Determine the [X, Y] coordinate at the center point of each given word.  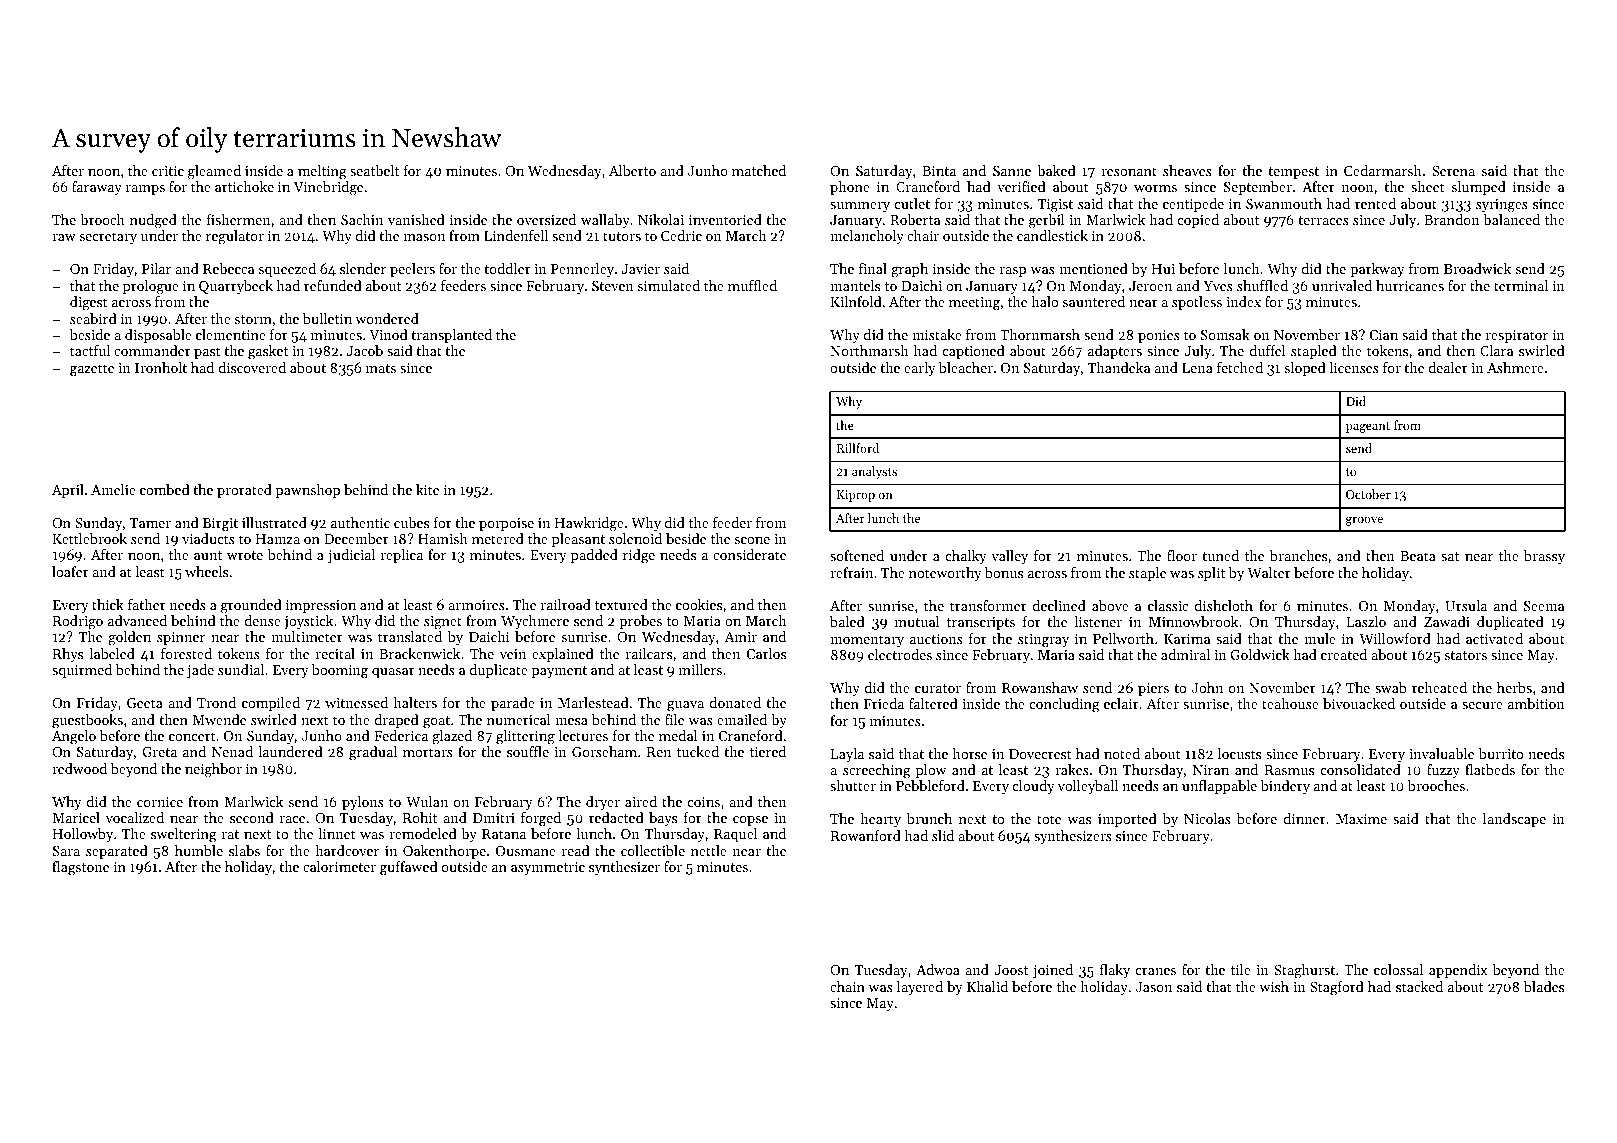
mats [381, 368]
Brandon [1452, 219]
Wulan [427, 801]
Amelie [113, 489]
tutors [622, 236]
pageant [1368, 427]
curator [938, 688]
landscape [1514, 820]
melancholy [867, 237]
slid [943, 835]
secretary [108, 238]
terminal [1521, 285]
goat [436, 722]
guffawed [409, 868]
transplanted [451, 336]
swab [1391, 687]
